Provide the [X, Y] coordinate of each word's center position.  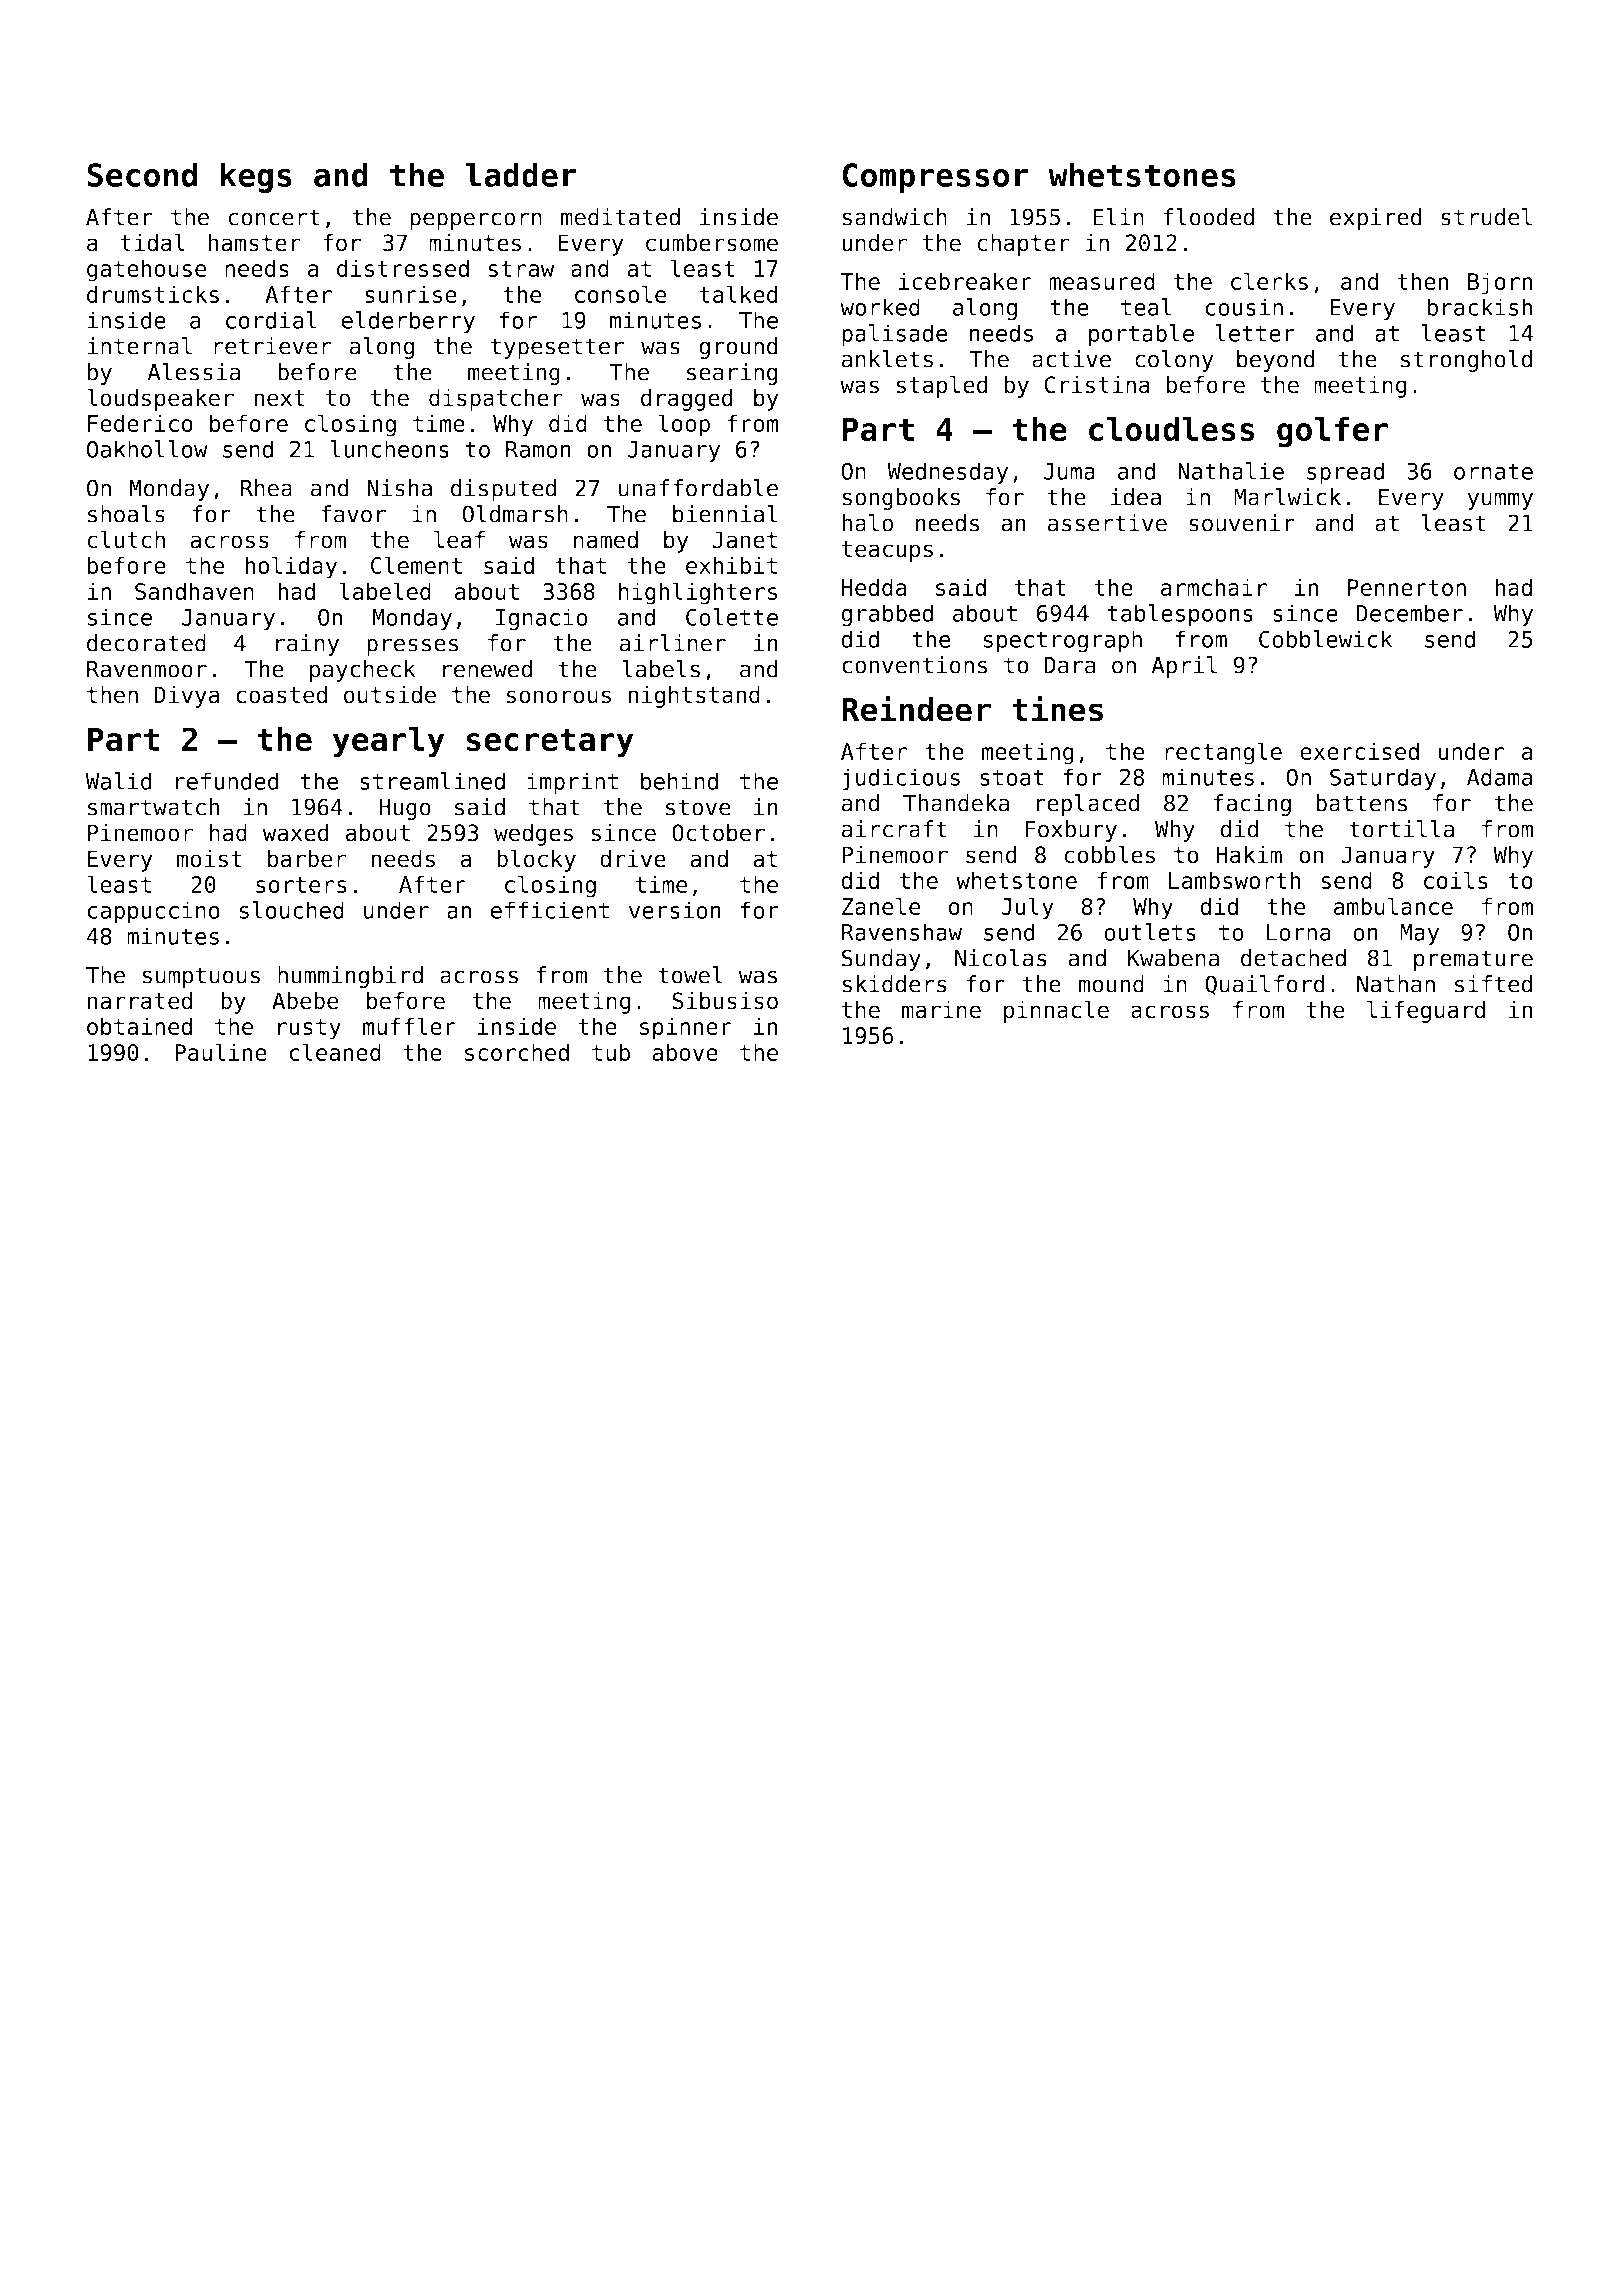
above [685, 1052]
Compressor [935, 178]
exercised [1359, 751]
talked [738, 294]
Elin [1118, 217]
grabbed [887, 615]
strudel [1486, 217]
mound [1111, 984]
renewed [487, 669]
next [279, 398]
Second [142, 174]
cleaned [335, 1052]
